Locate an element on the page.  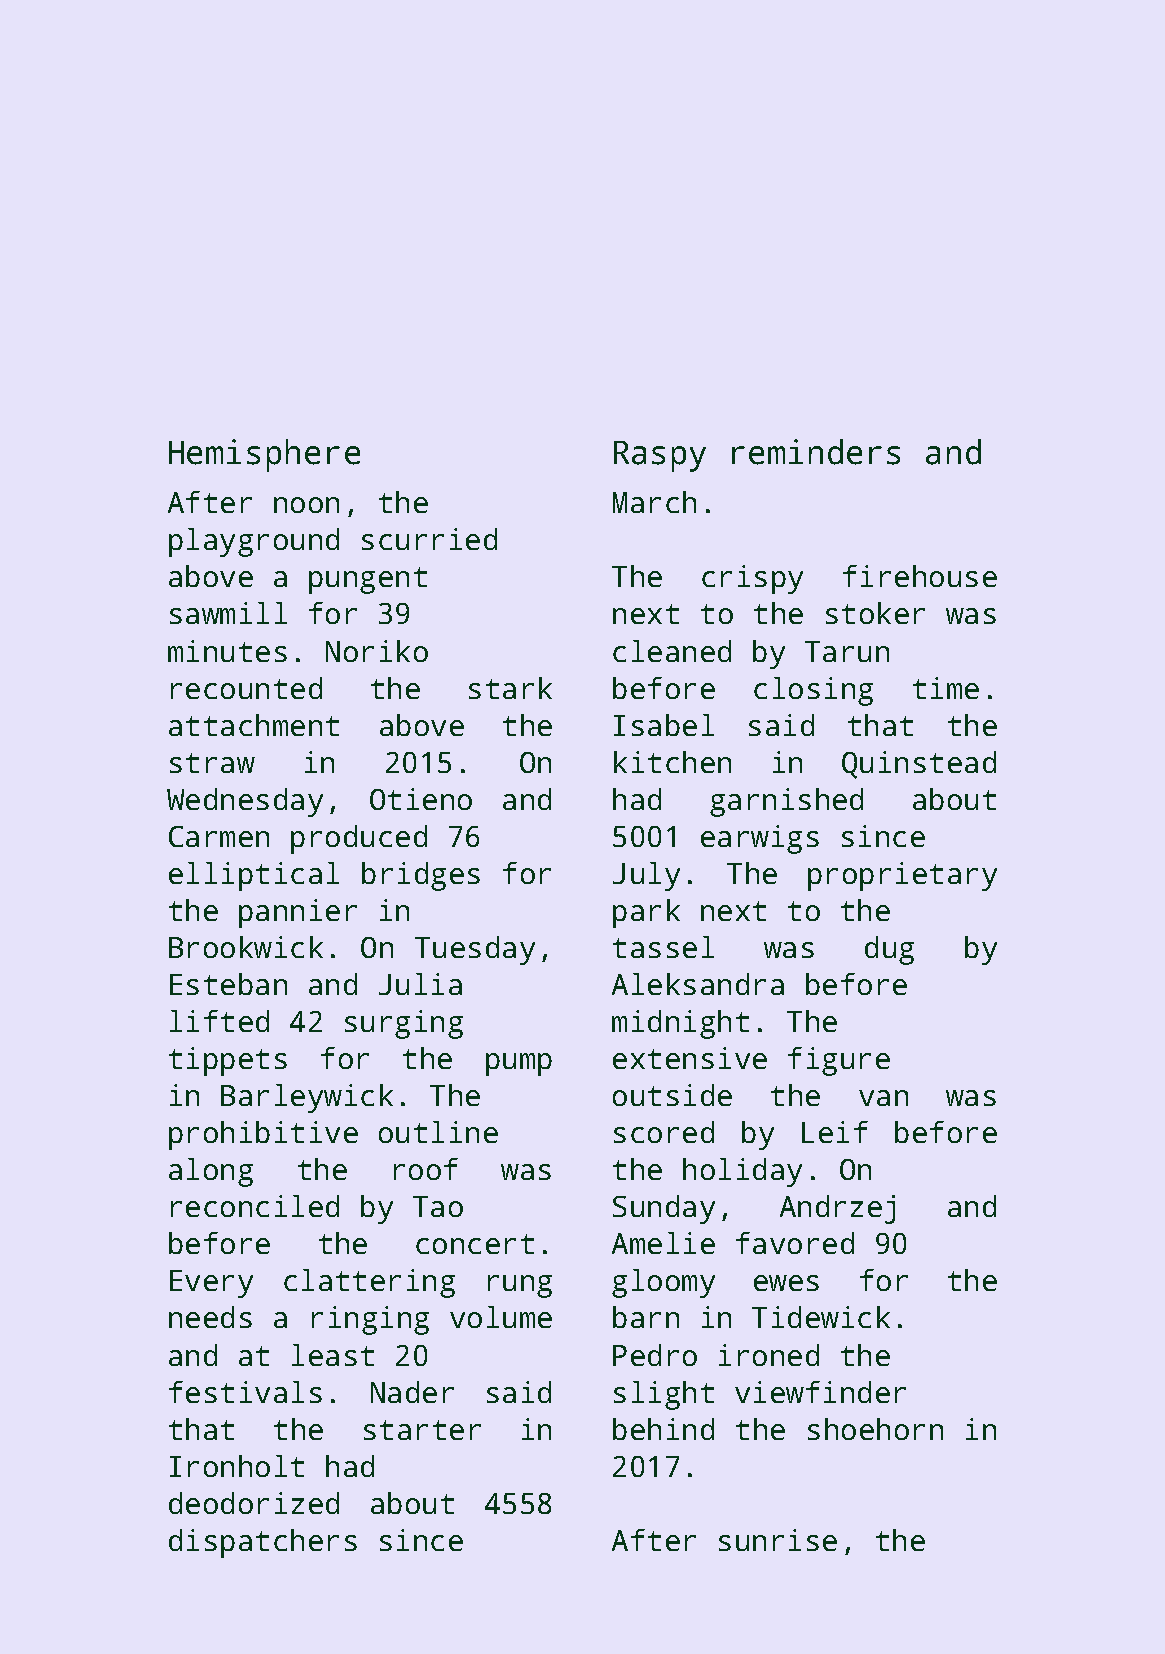
elliptical is located at coordinates (254, 876).
